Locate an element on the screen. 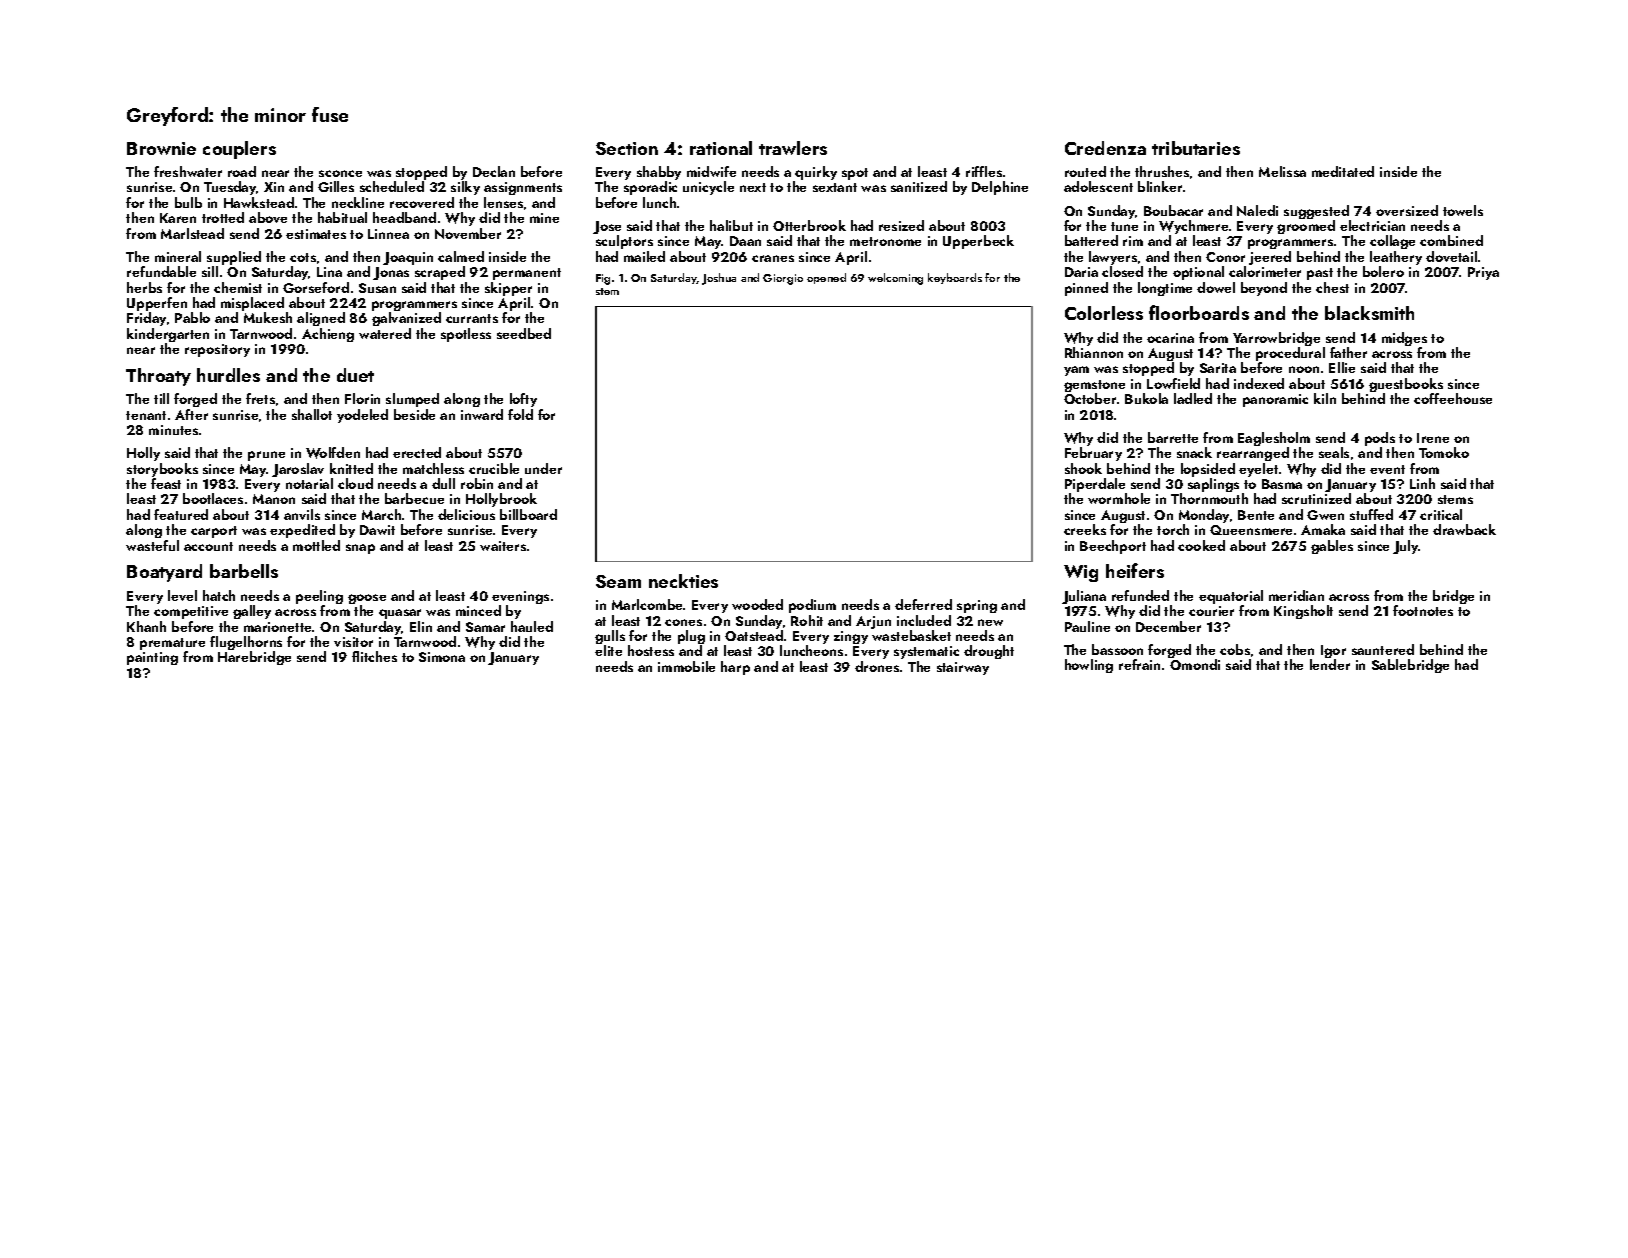 This screenshot has width=1628, height=1258. bootlaces is located at coordinates (213, 498).
